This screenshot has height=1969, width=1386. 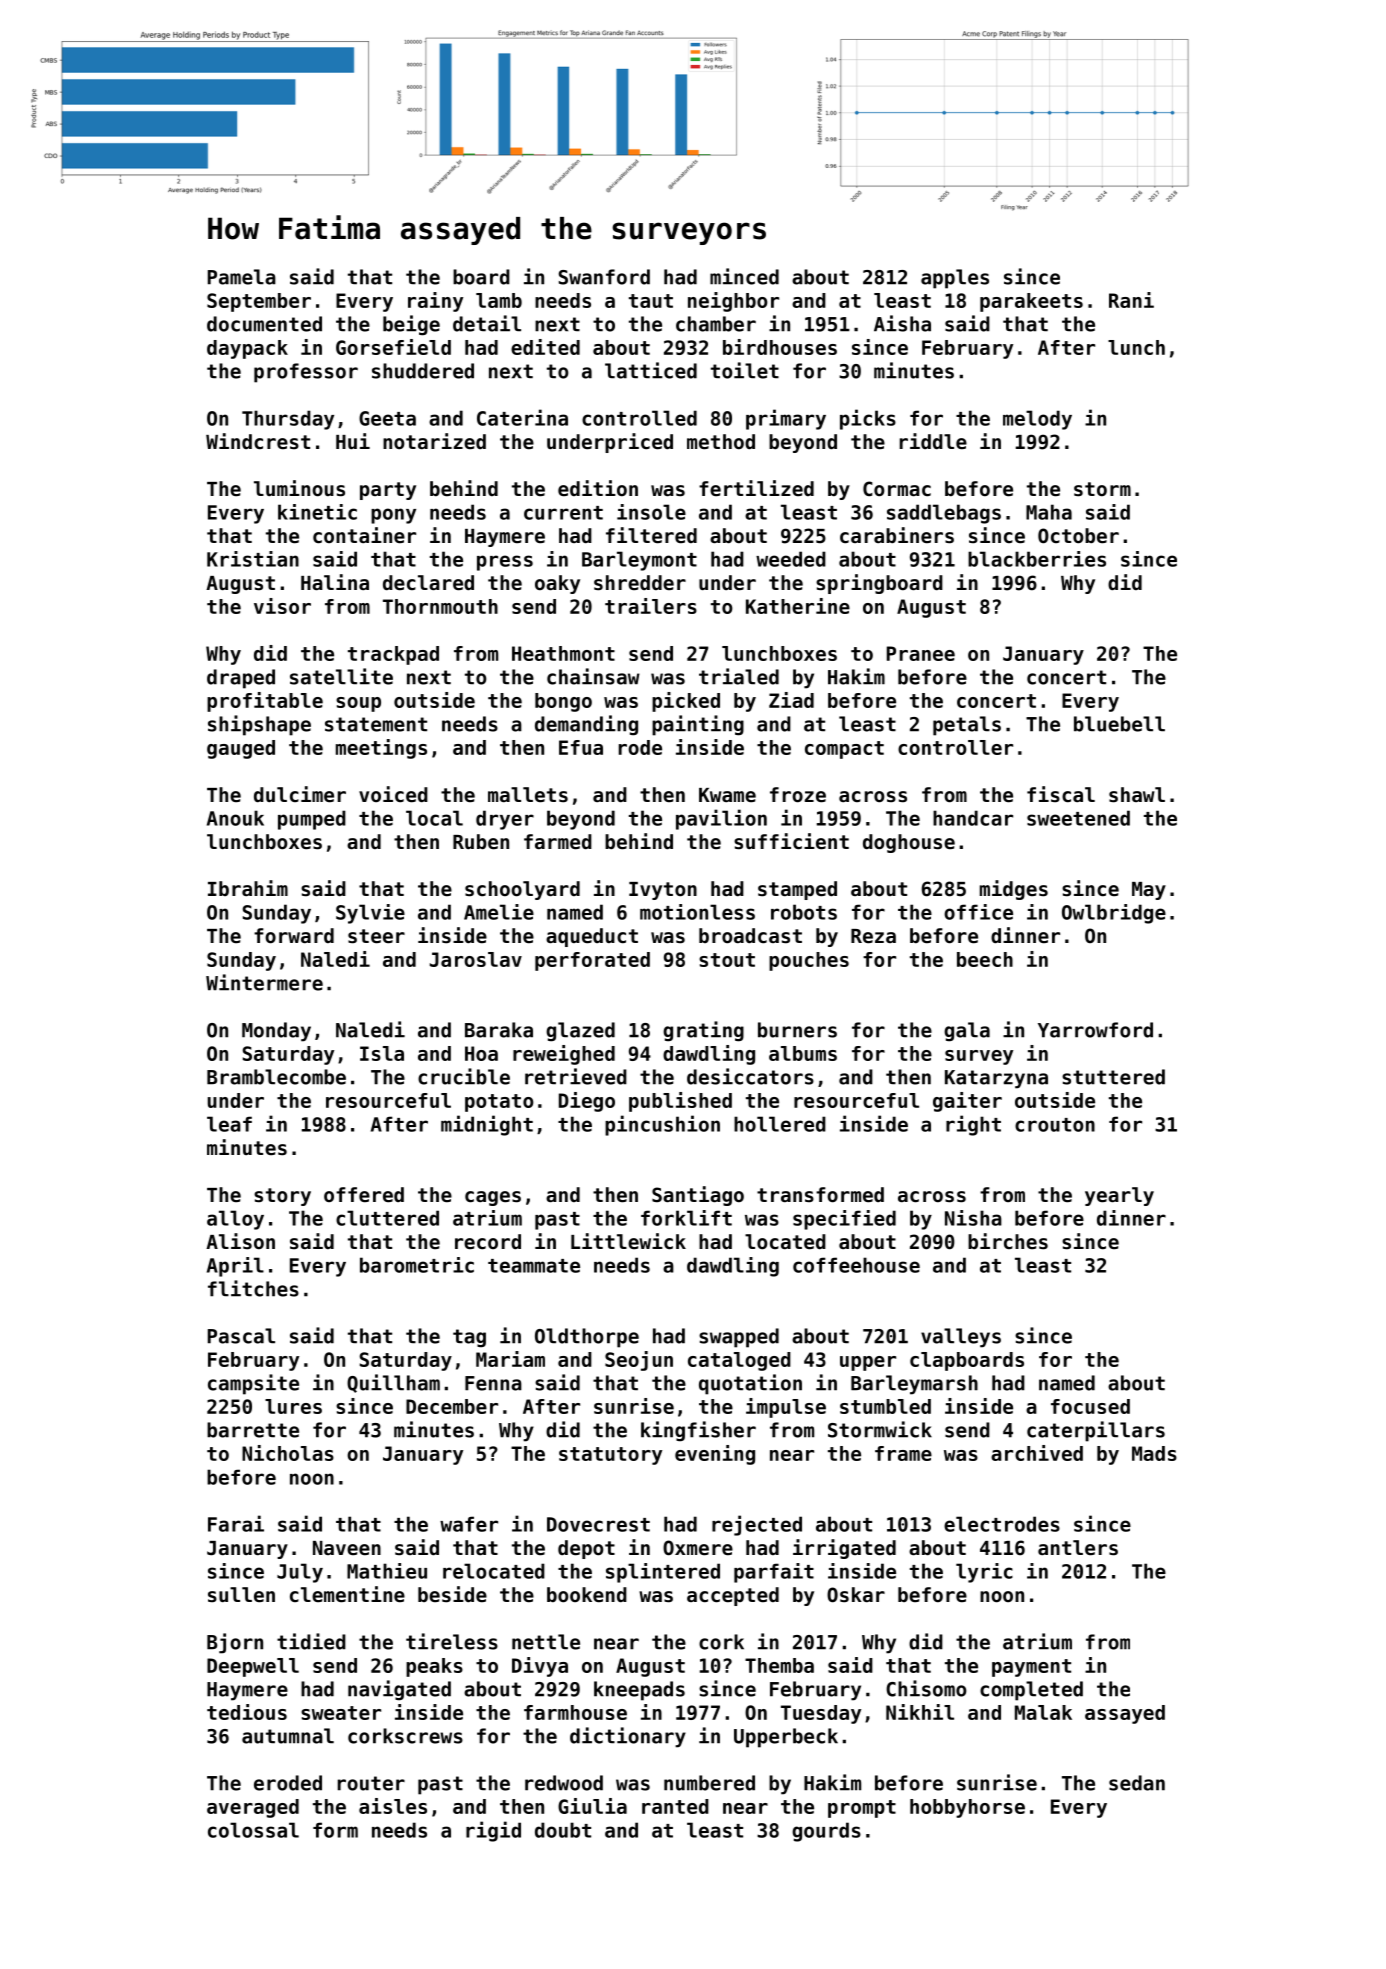 What do you see at coordinates (264, 324) in the screenshot?
I see `documented` at bounding box center [264, 324].
